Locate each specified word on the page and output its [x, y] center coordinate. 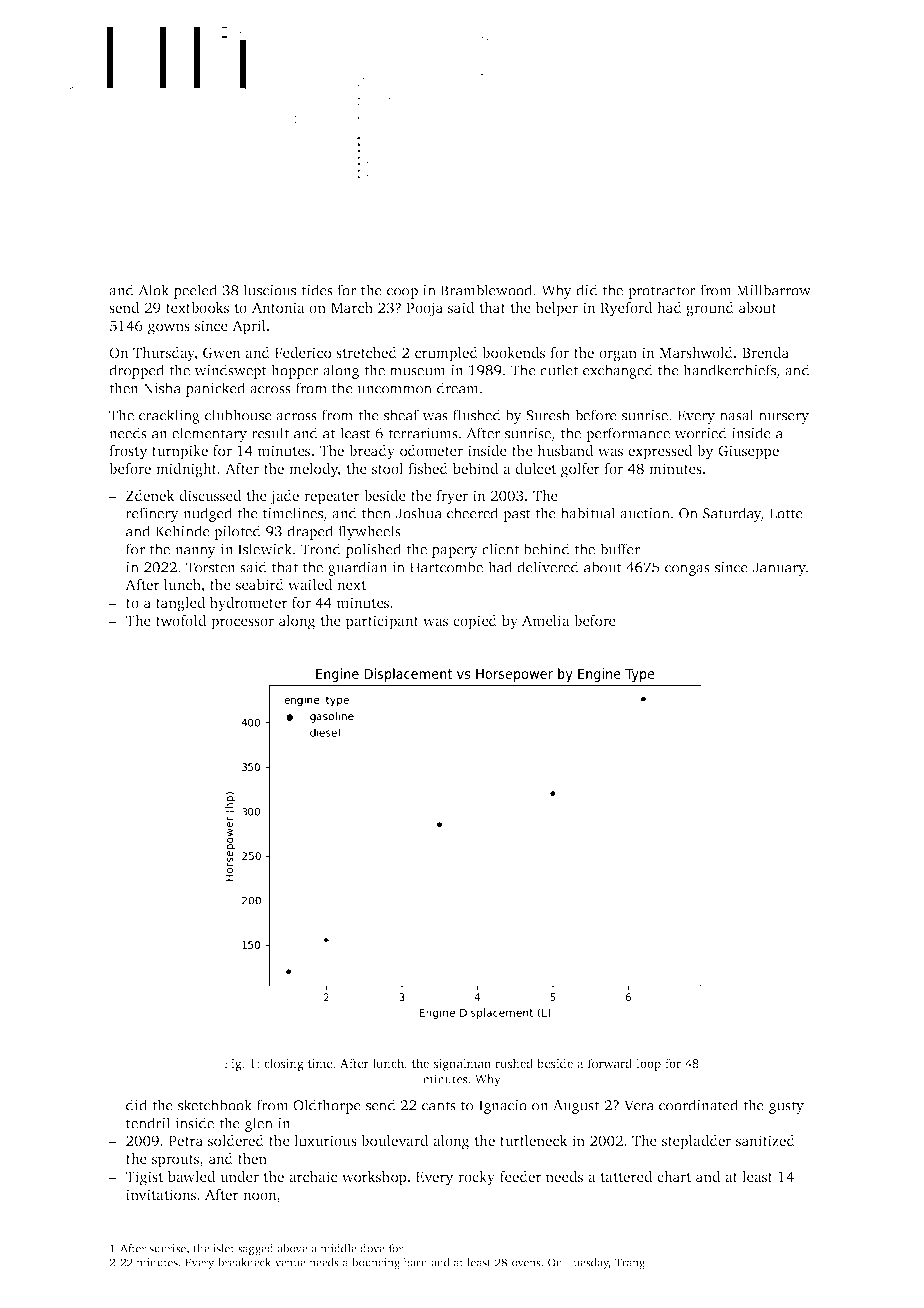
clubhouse [238, 415]
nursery [784, 418]
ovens [526, 1263]
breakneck [244, 1262]
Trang [630, 1263]
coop [402, 293]
